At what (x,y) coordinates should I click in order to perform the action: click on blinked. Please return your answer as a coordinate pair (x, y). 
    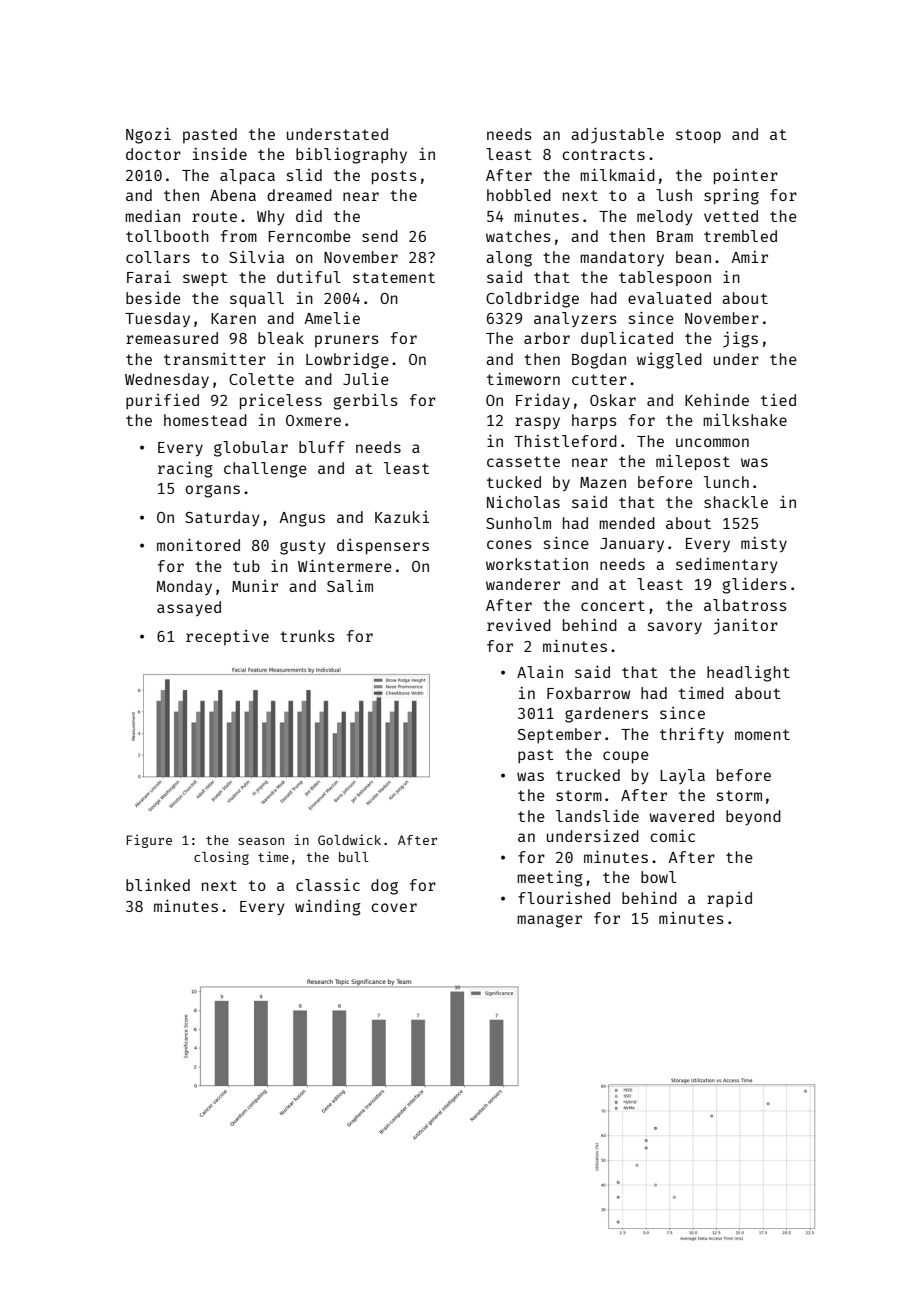
    Looking at the image, I should click on (158, 885).
